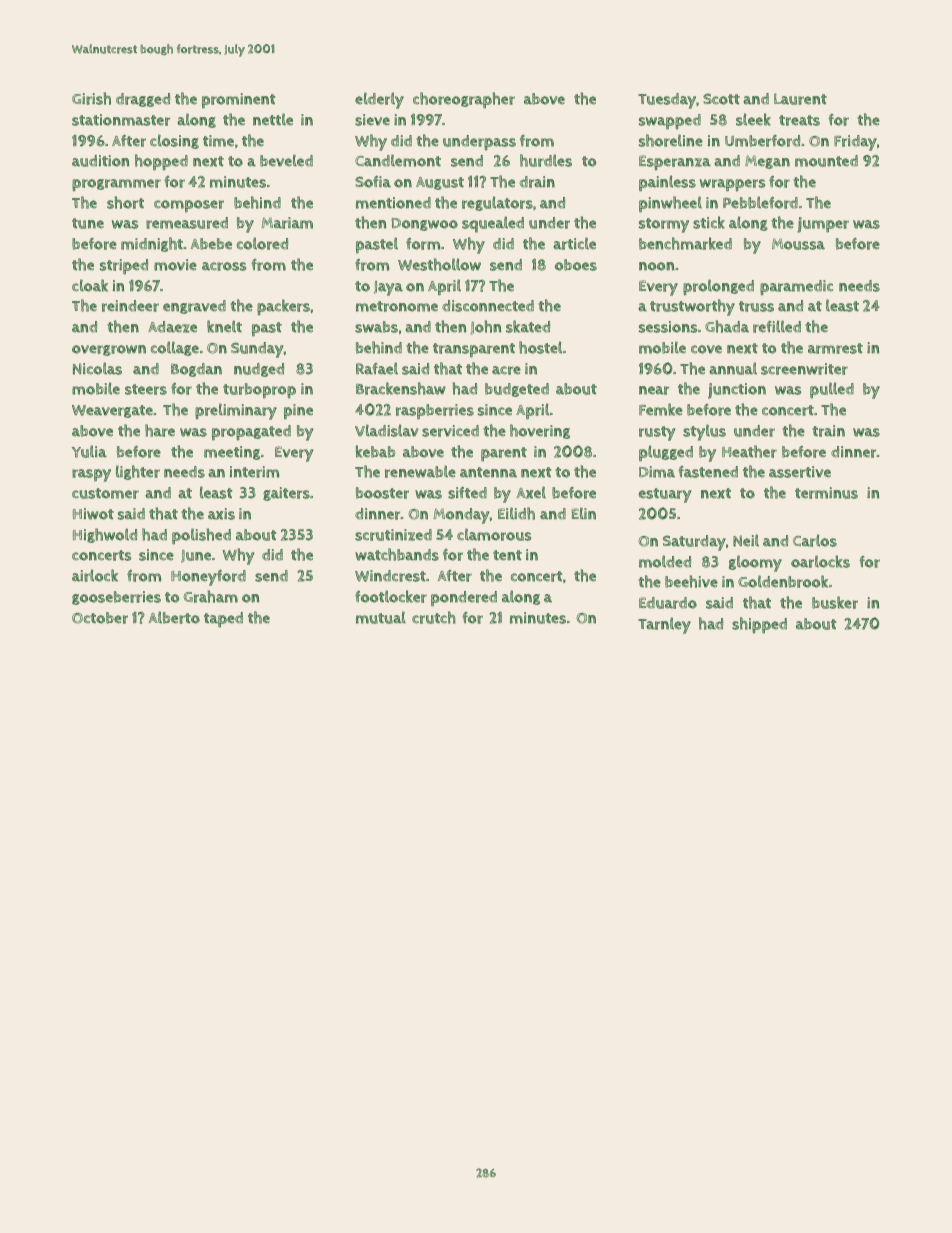 Image resolution: width=952 pixels, height=1233 pixels. I want to click on sieve, so click(372, 120).
